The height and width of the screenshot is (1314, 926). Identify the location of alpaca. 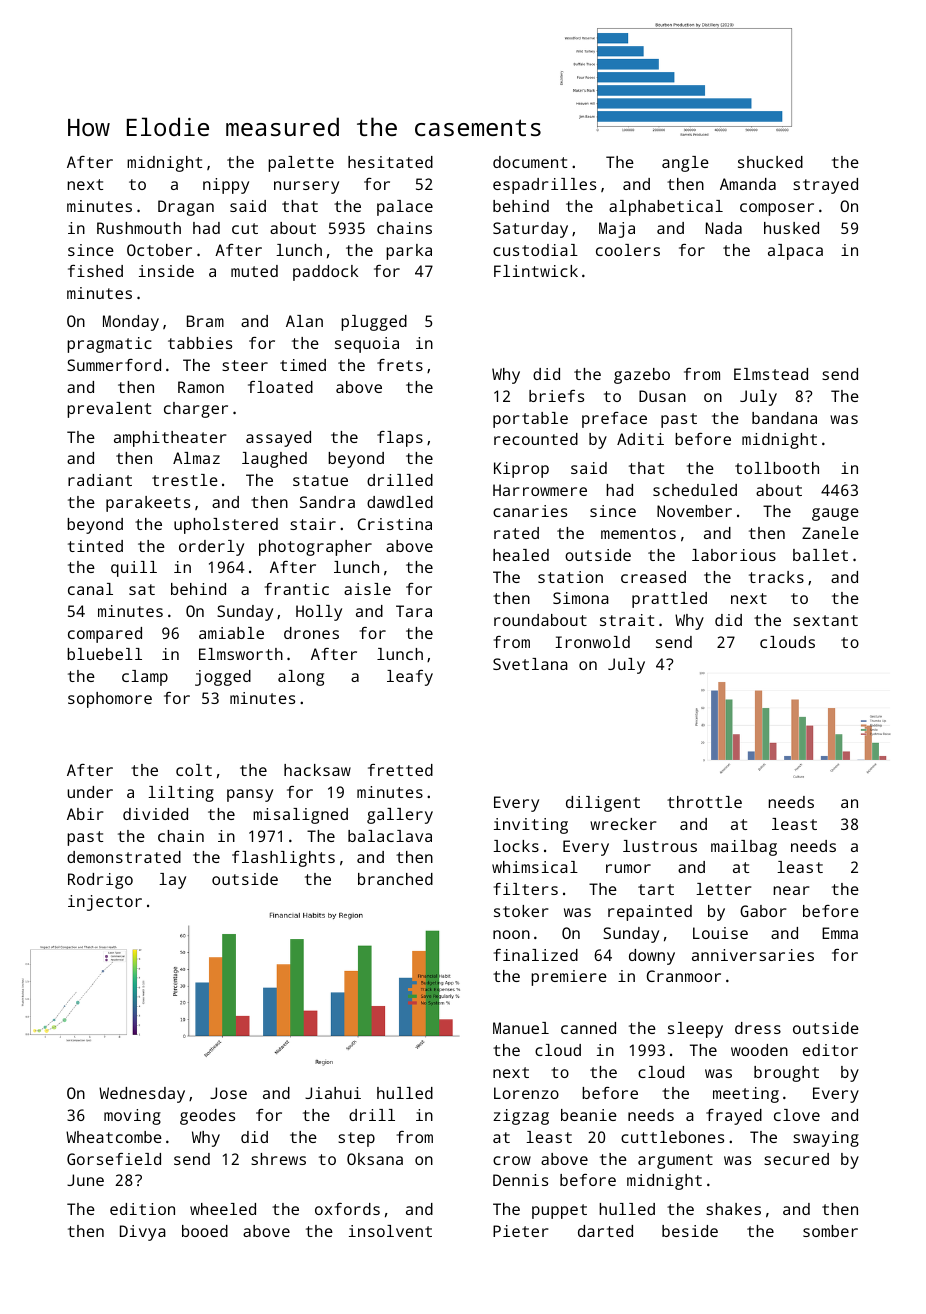
(795, 252).
